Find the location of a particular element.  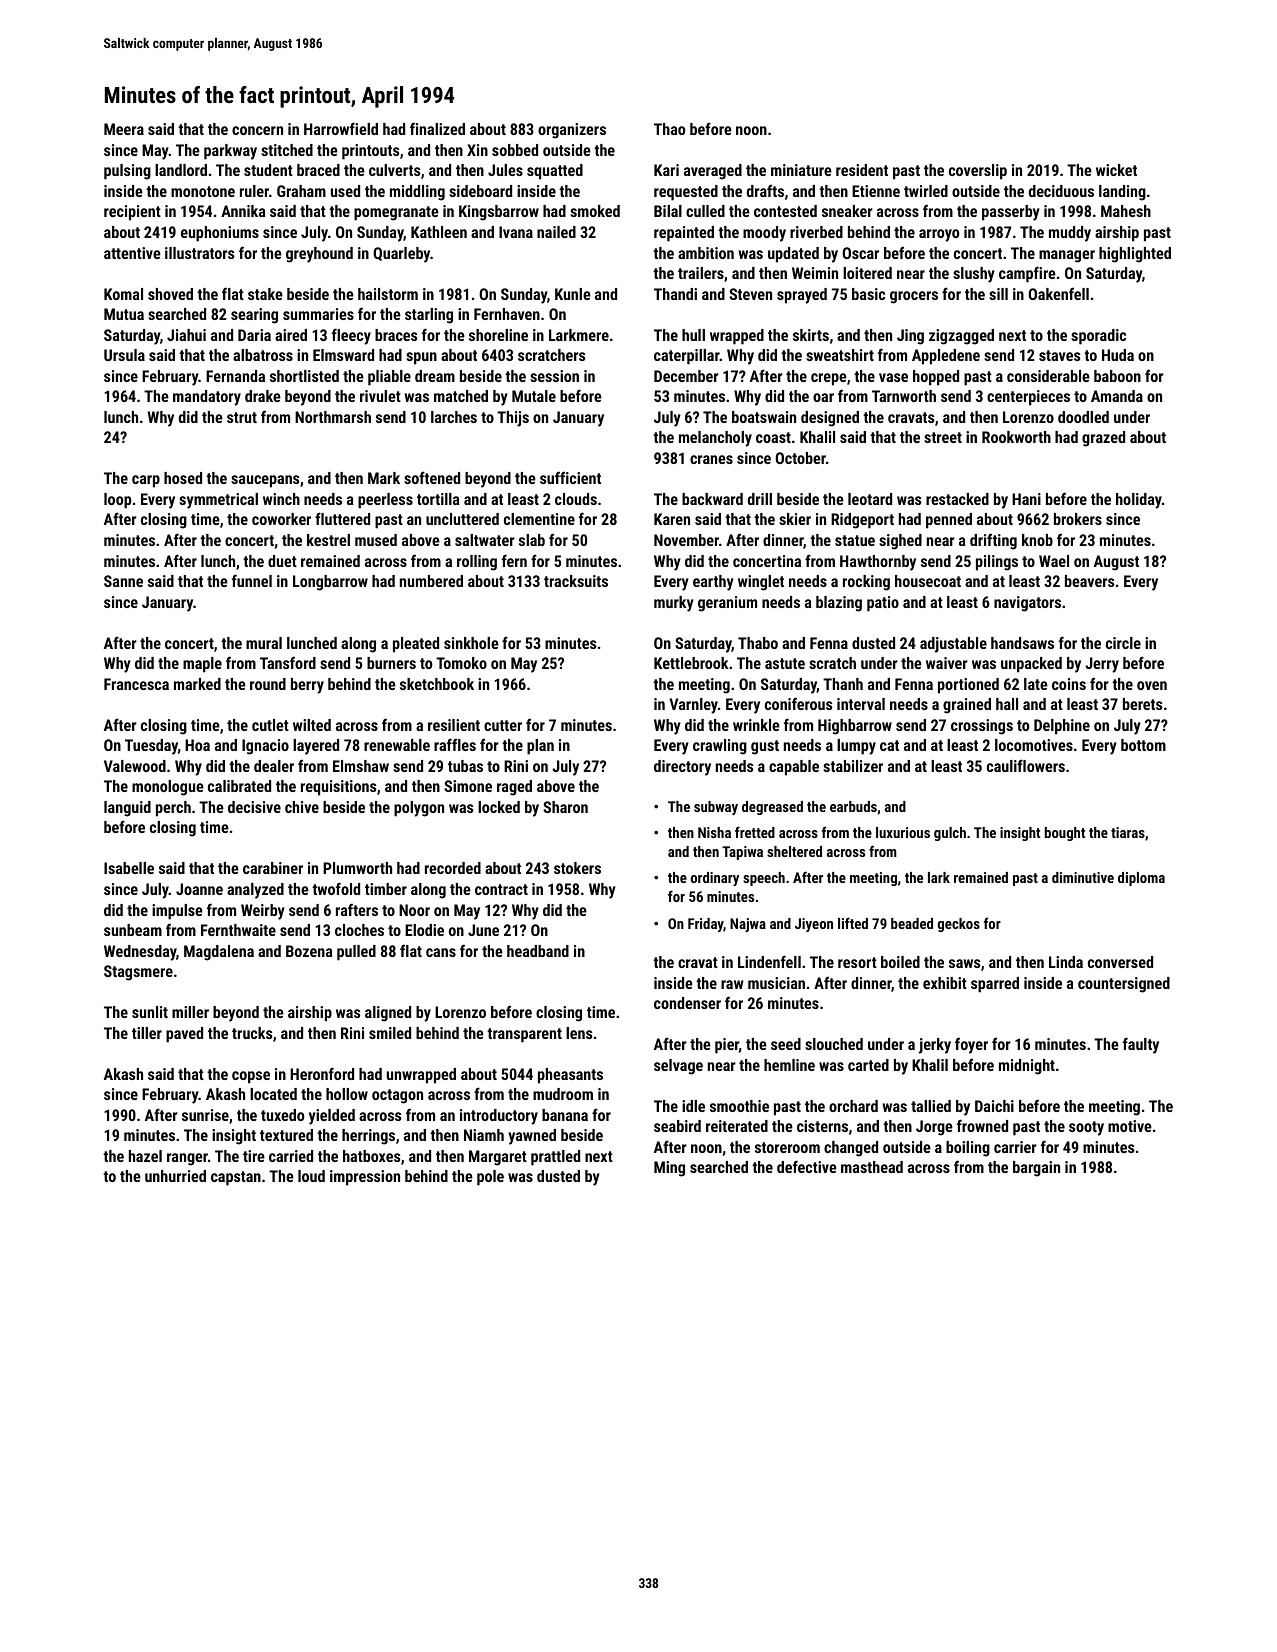

bottom is located at coordinates (1143, 745).
